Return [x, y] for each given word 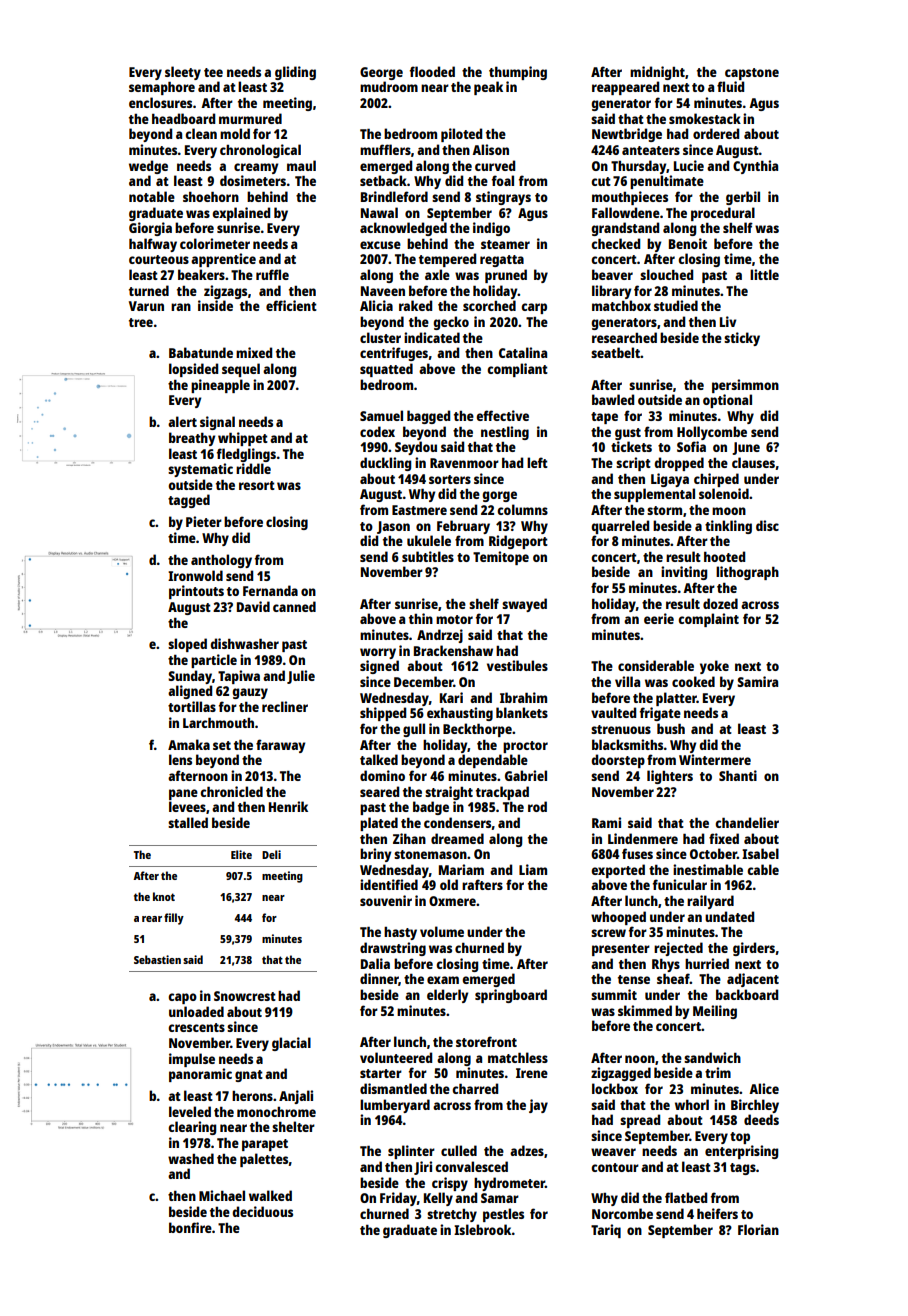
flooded [432, 71]
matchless [518, 1057]
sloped [187, 645]
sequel [241, 370]
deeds [761, 1119]
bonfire [190, 1227]
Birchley [755, 1106]
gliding [295, 73]
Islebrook [483, 1229]
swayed [524, 605]
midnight [657, 73]
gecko [451, 323]
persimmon [745, 386]
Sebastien [157, 959]
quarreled [620, 527]
